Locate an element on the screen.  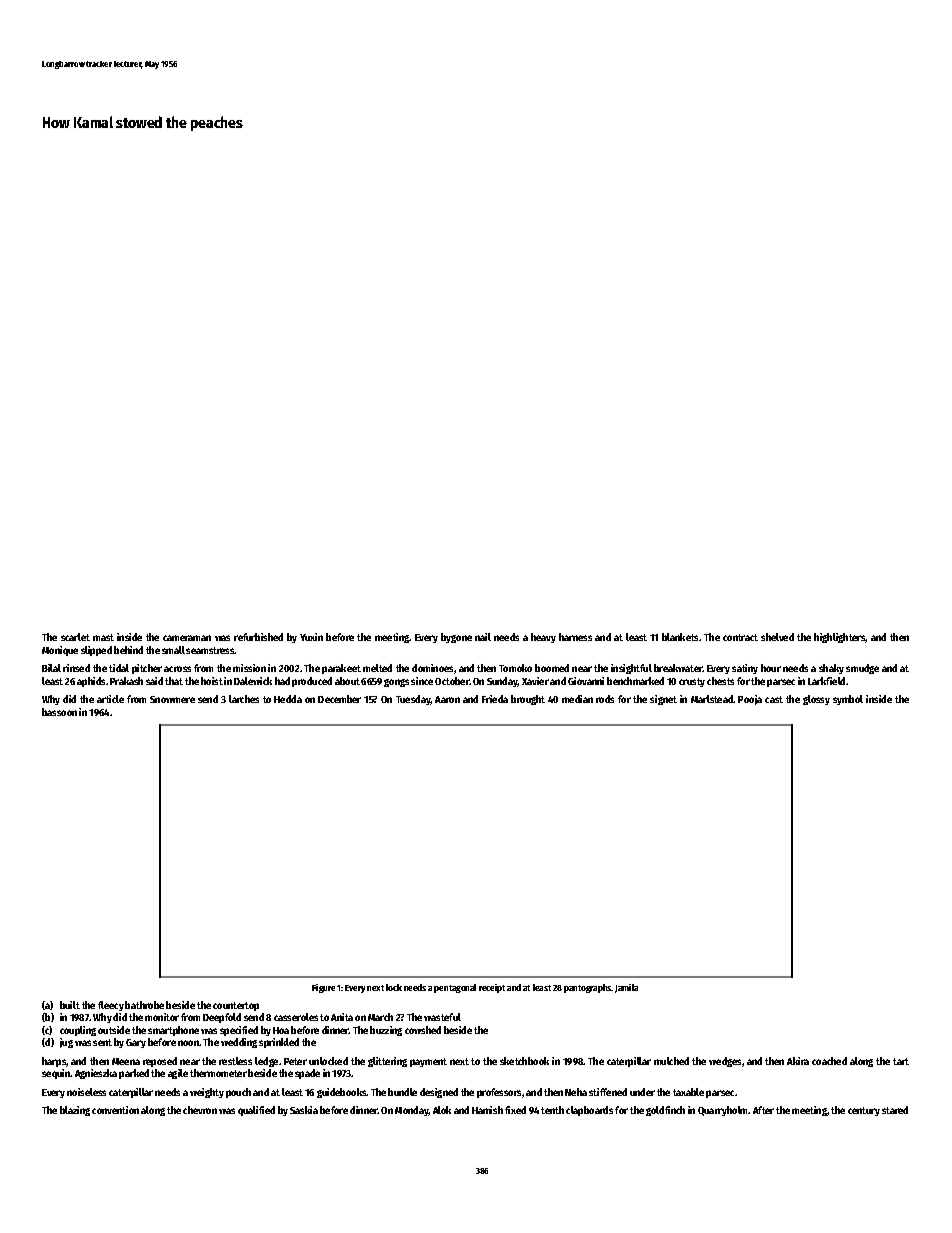
blankets is located at coordinates (680, 637).
